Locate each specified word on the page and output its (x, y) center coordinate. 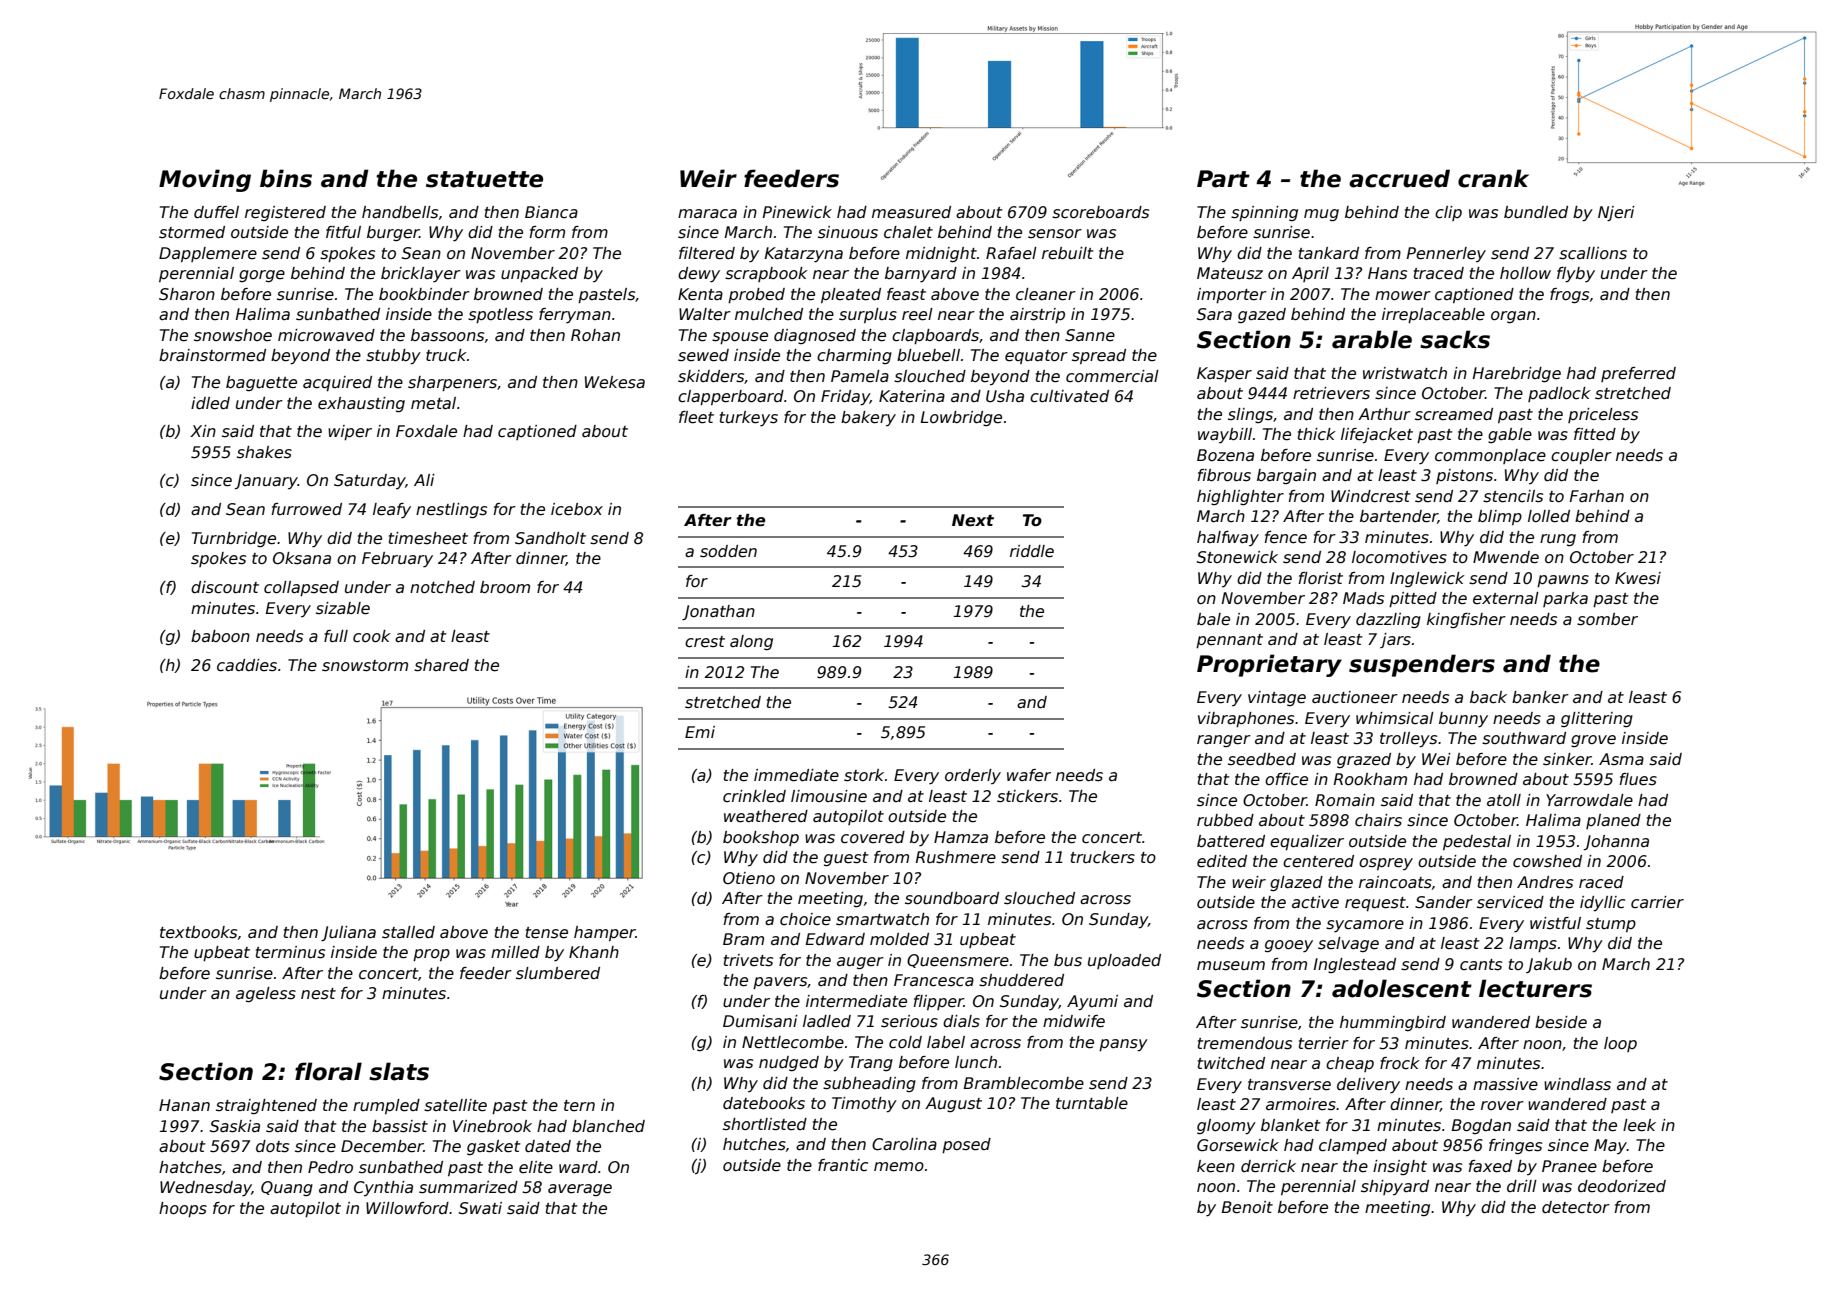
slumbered (558, 973)
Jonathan (718, 612)
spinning (1264, 213)
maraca (707, 214)
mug (1321, 215)
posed (966, 1145)
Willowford (407, 1208)
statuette (484, 179)
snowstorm (365, 666)
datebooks (764, 1103)
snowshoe (233, 335)
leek (1639, 1125)
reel (917, 314)
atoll (1504, 800)
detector (1576, 1207)
